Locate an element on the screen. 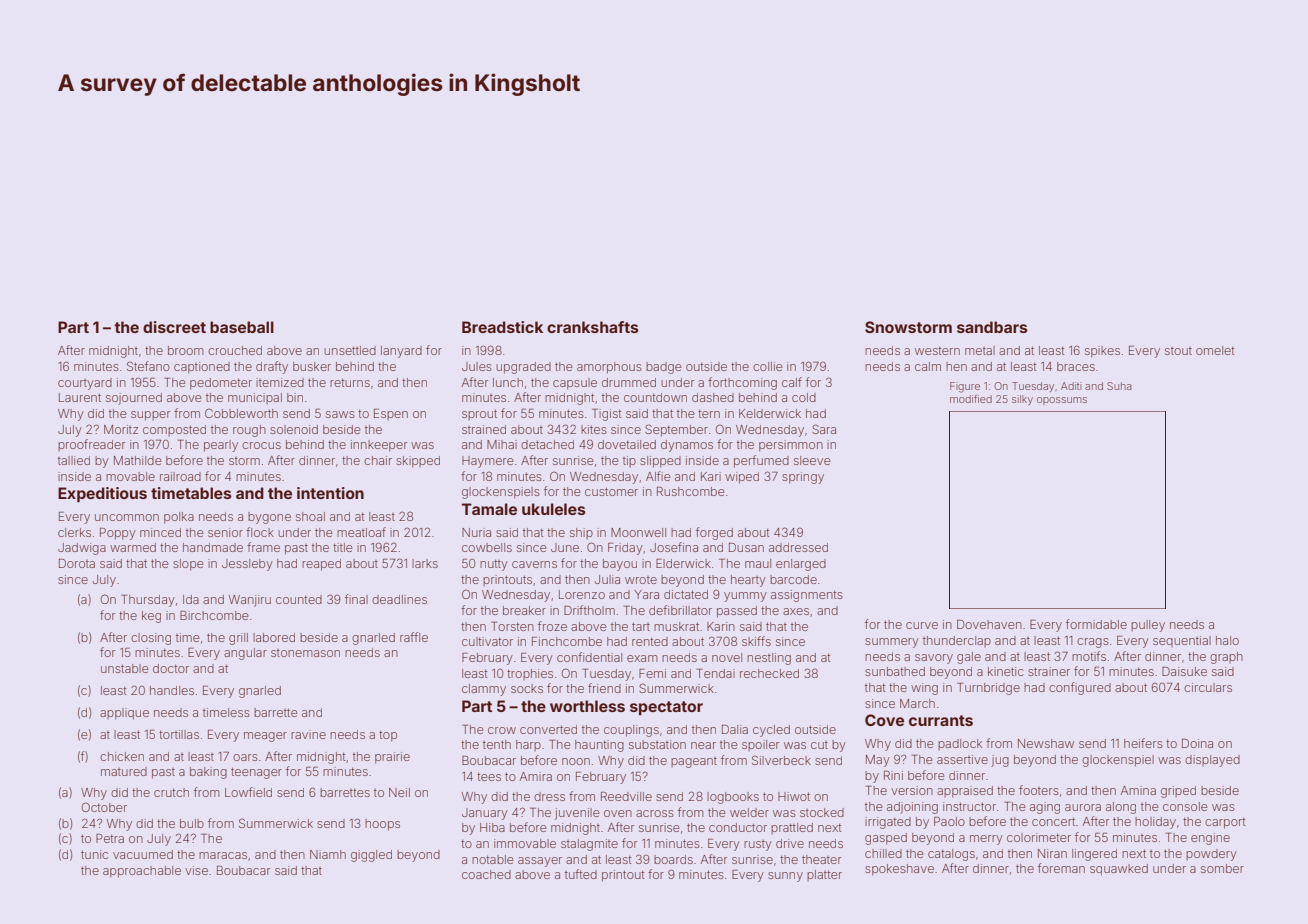 The image size is (1308, 924). approachable is located at coordinates (142, 872).
